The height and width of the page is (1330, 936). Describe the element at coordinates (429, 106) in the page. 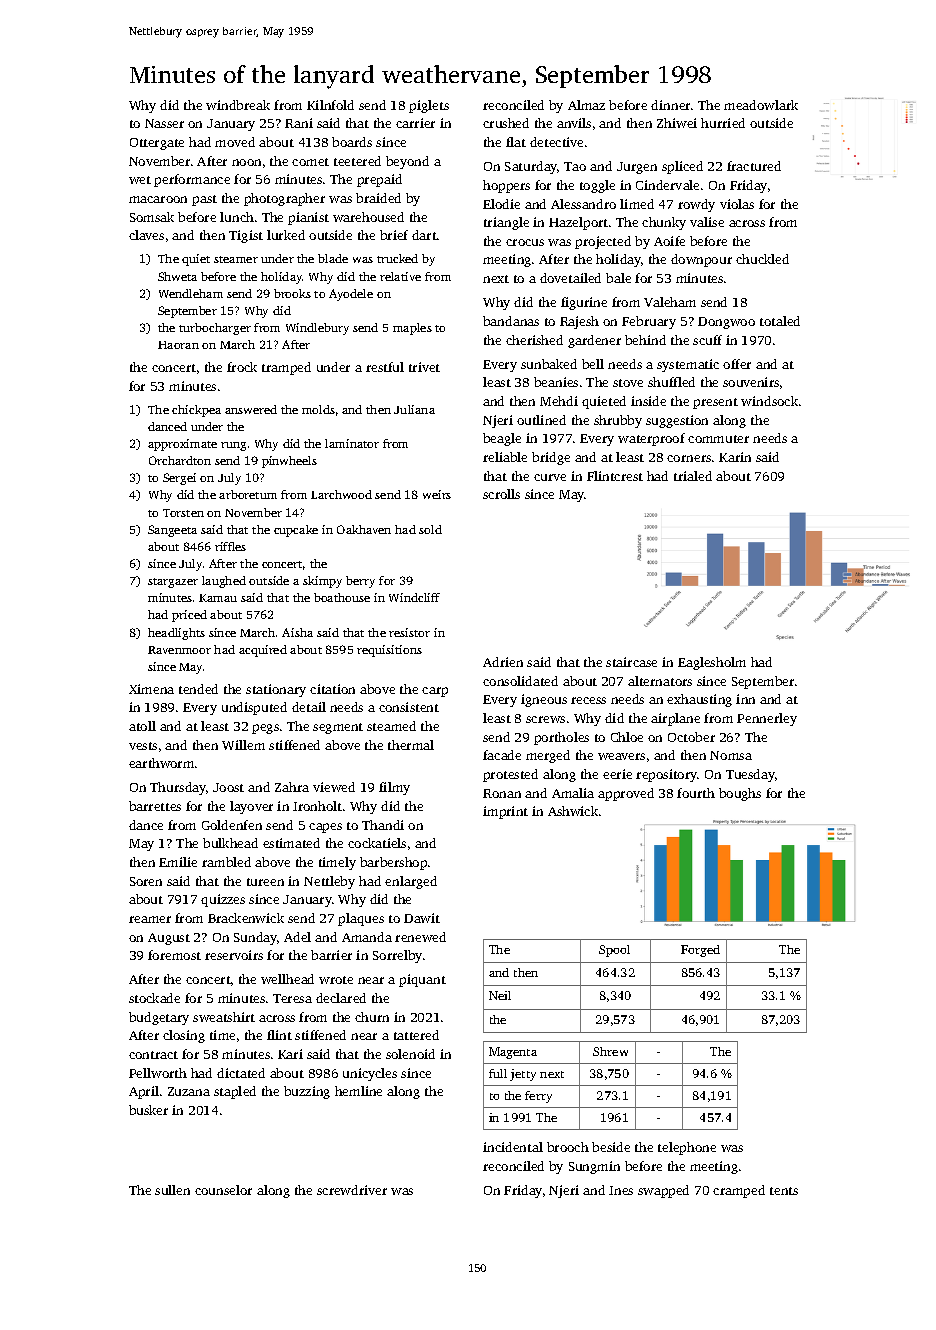

I see `piglets` at that location.
